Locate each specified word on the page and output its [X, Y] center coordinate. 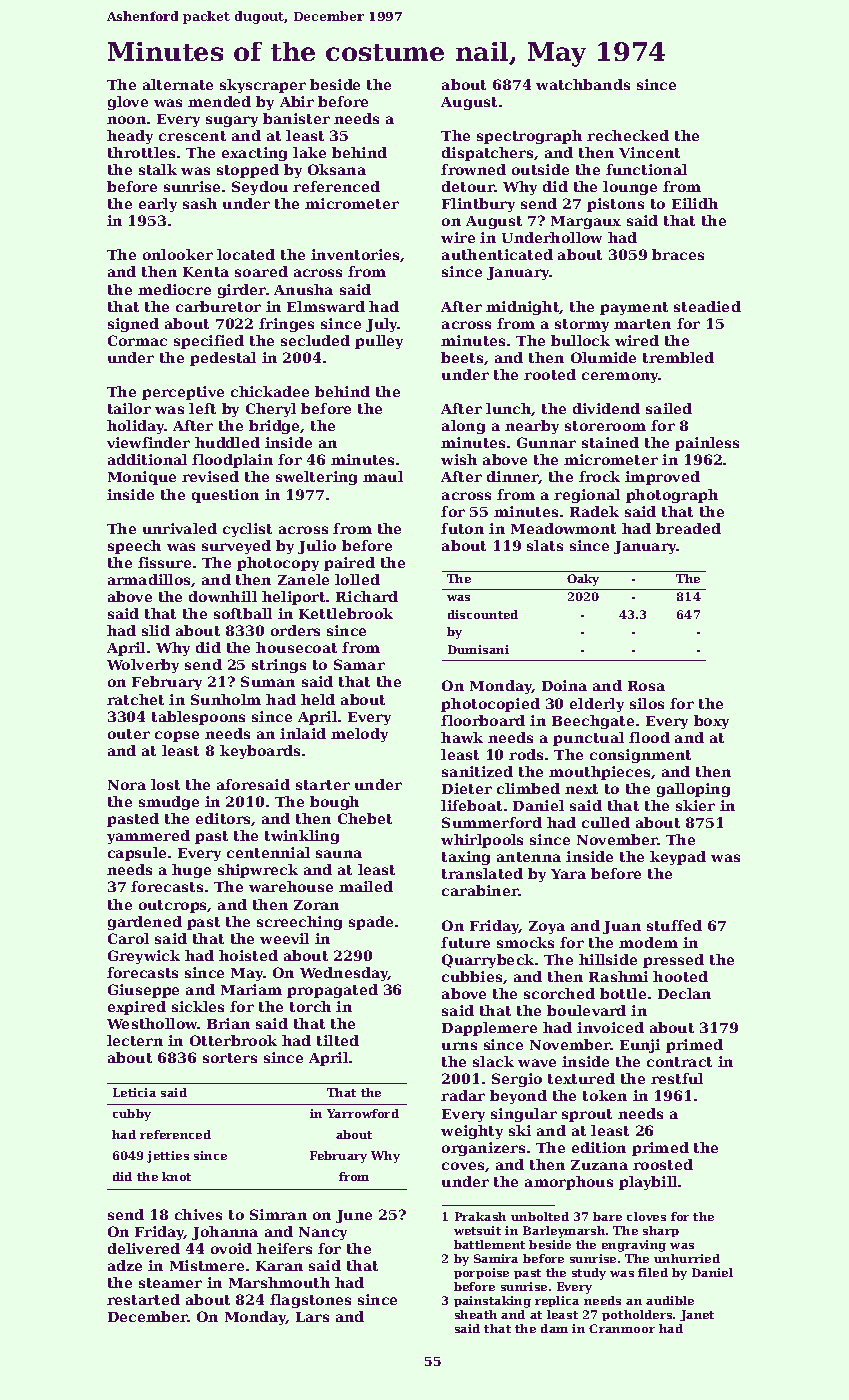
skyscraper [263, 86]
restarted [143, 1299]
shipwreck [258, 871]
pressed [673, 961]
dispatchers [487, 154]
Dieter [467, 788]
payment [634, 308]
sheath [476, 1314]
